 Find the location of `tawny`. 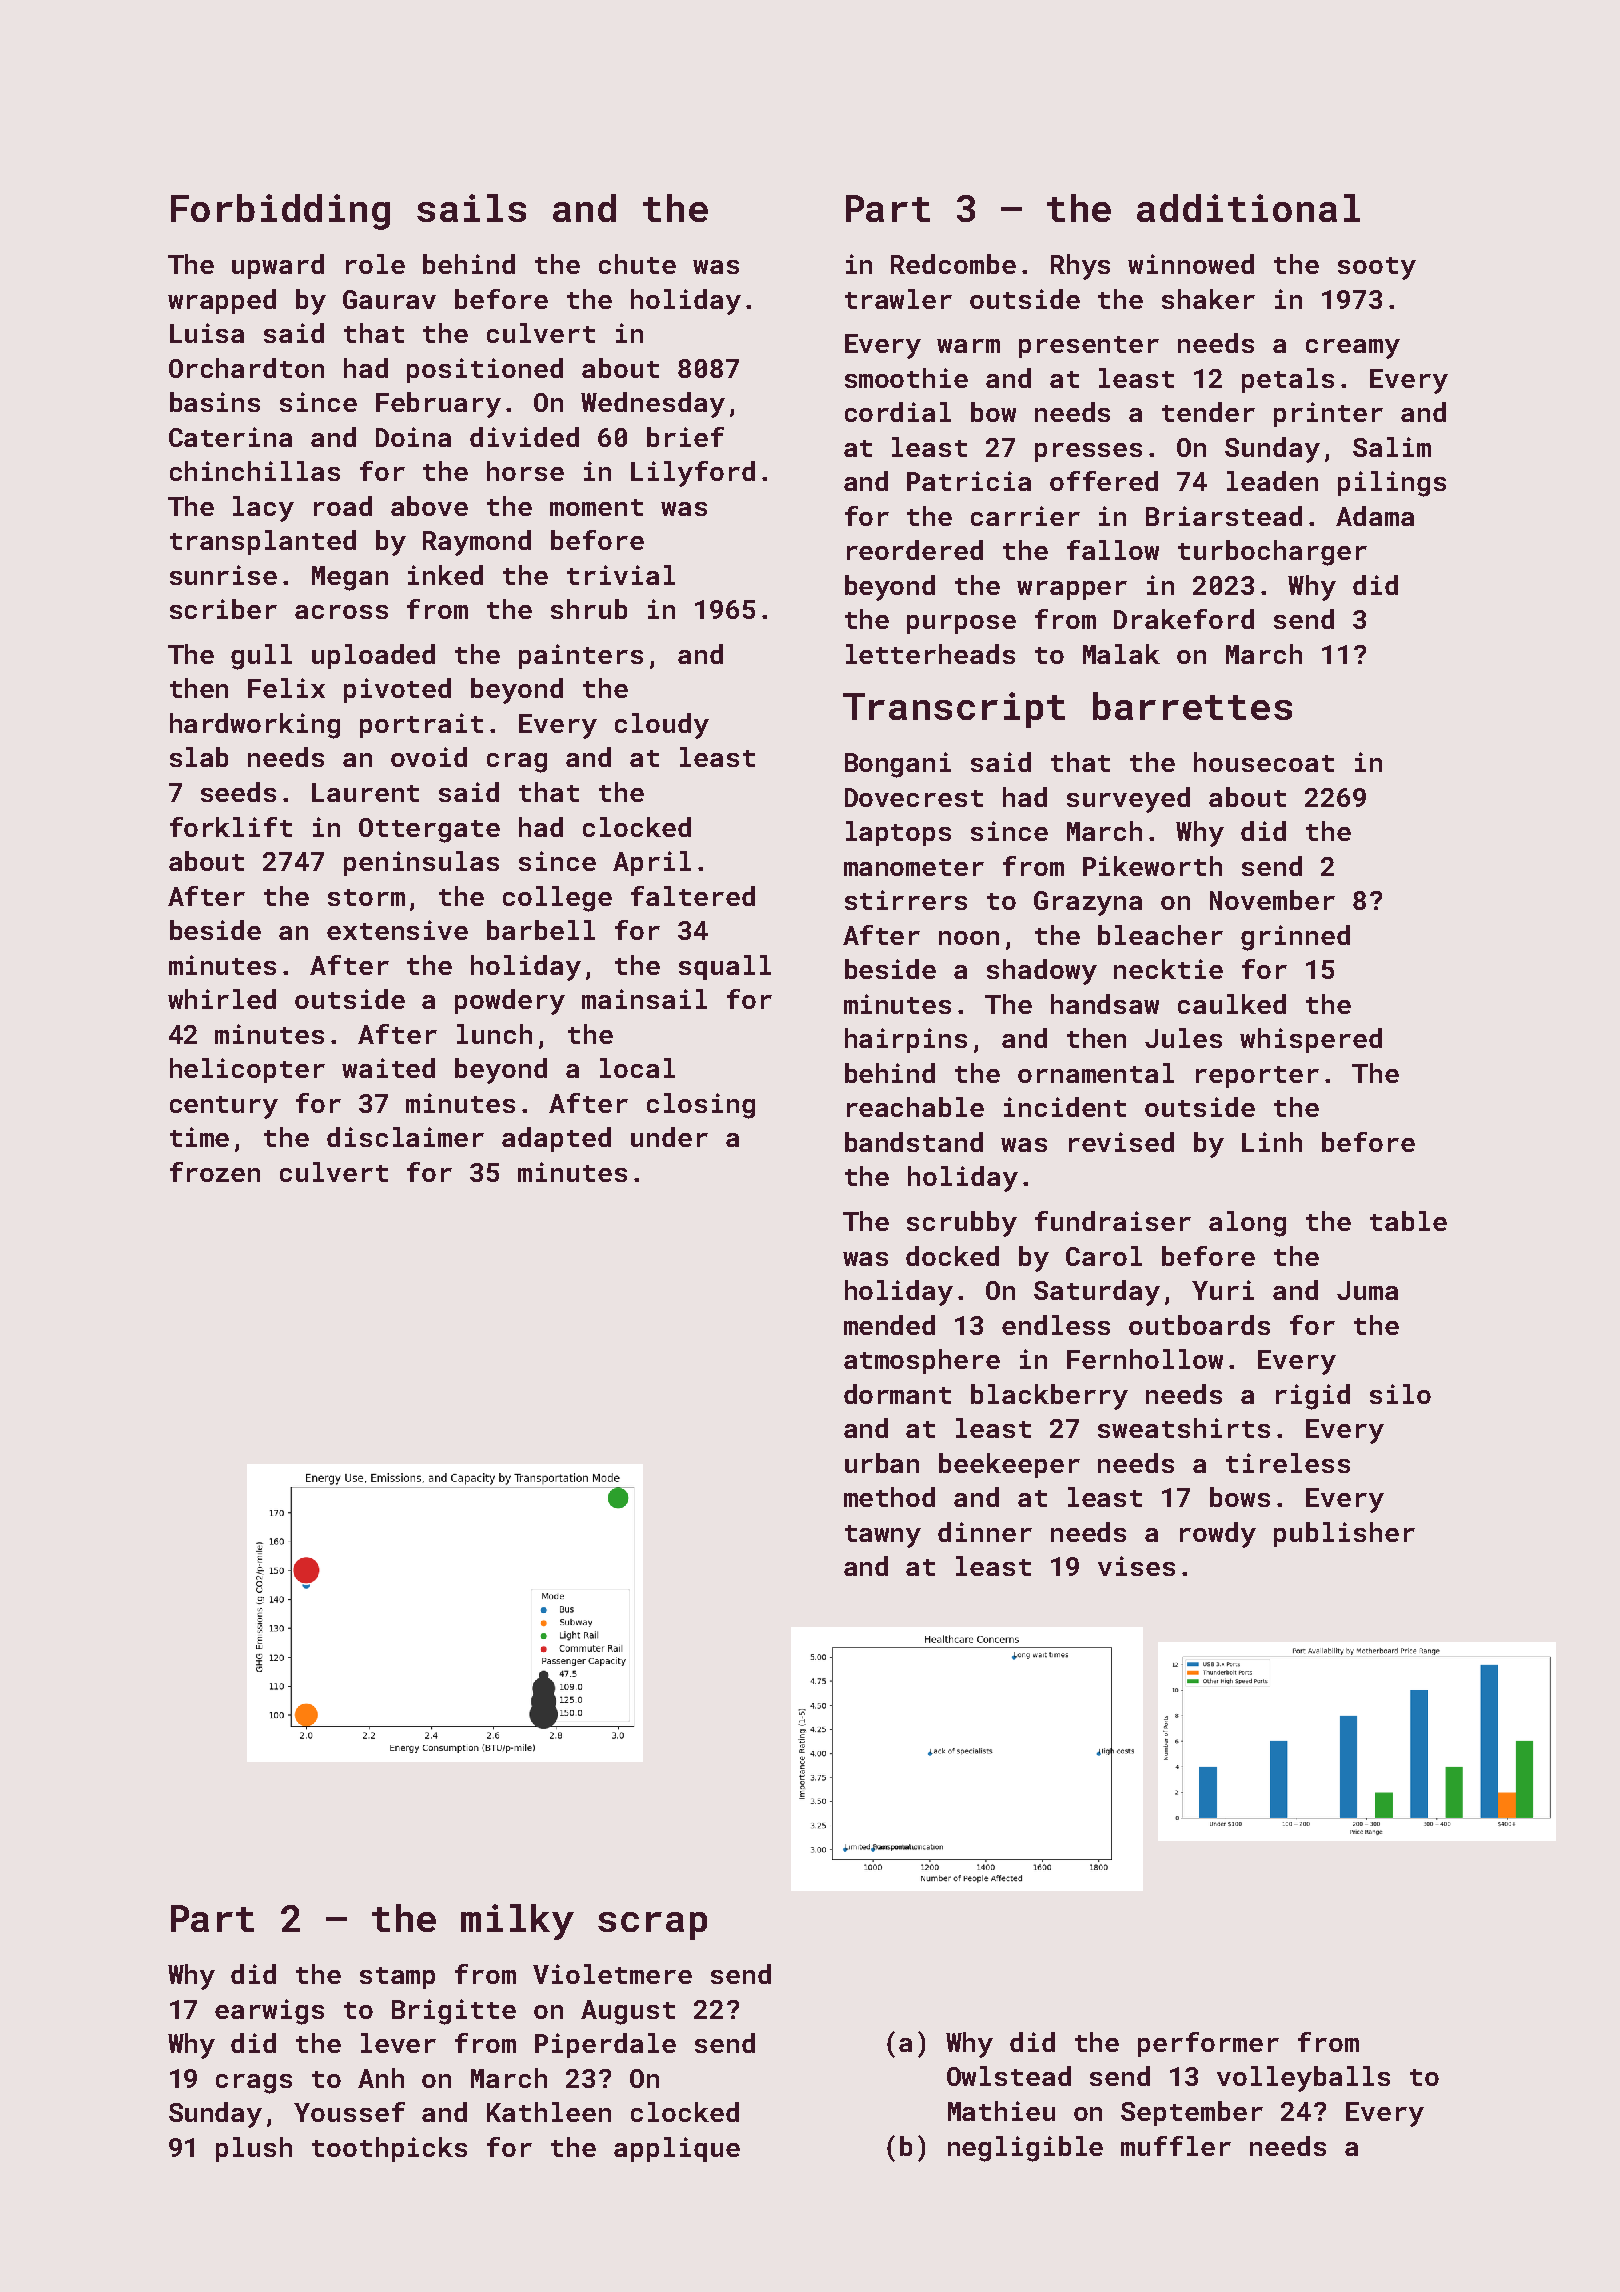

tawny is located at coordinates (883, 1536).
